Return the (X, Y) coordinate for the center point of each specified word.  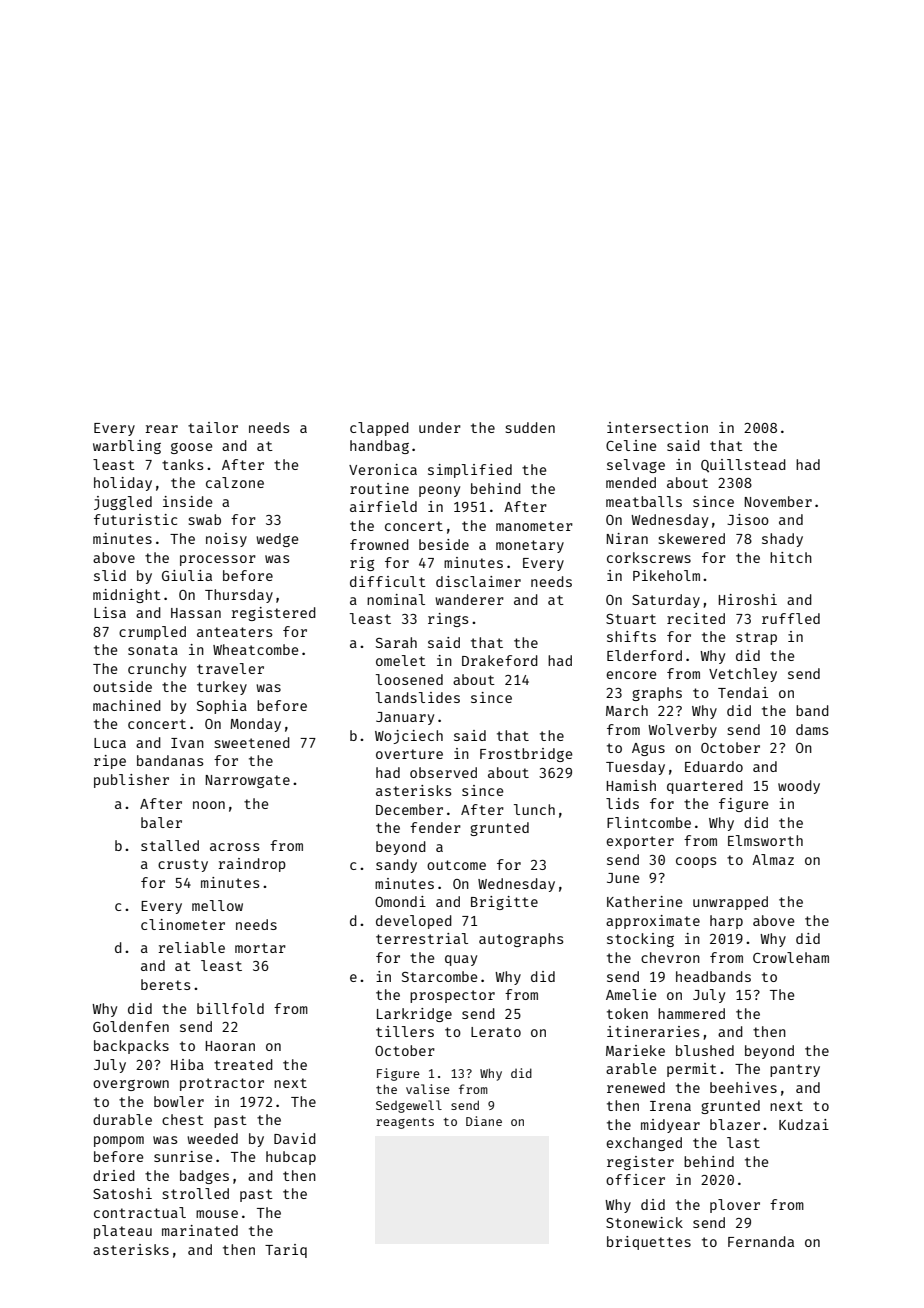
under (440, 427)
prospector (452, 996)
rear (161, 429)
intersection (657, 427)
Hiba (187, 1064)
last (743, 1142)
